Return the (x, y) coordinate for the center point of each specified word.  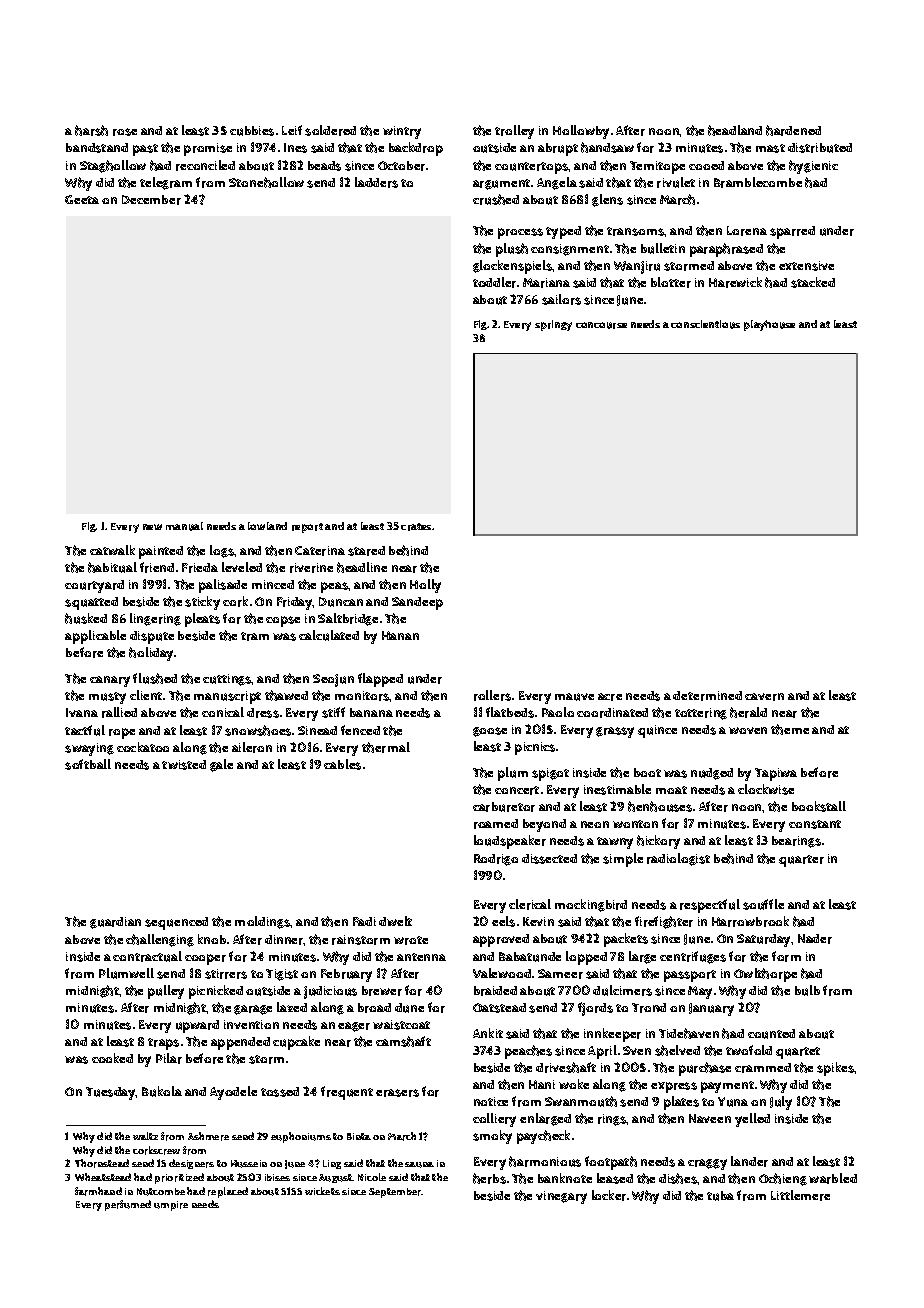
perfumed (128, 1205)
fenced (360, 730)
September (395, 1193)
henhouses (660, 806)
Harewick (735, 282)
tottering (701, 714)
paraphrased (726, 250)
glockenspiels (513, 267)
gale (221, 765)
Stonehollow (266, 182)
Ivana (82, 712)
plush (512, 250)
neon (595, 824)
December (151, 200)
